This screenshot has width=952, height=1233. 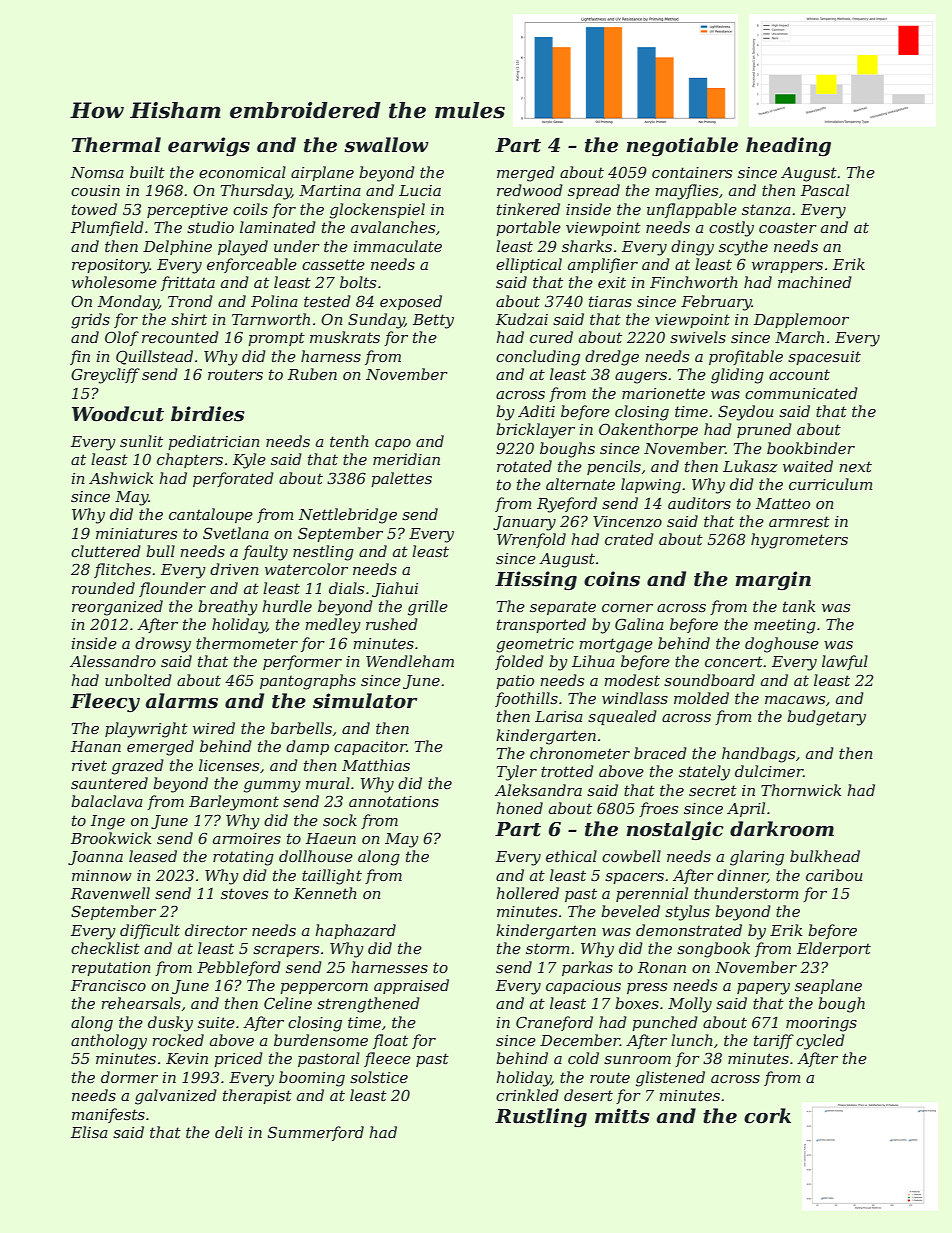 What do you see at coordinates (782, 829) in the screenshot?
I see `darkroom` at bounding box center [782, 829].
